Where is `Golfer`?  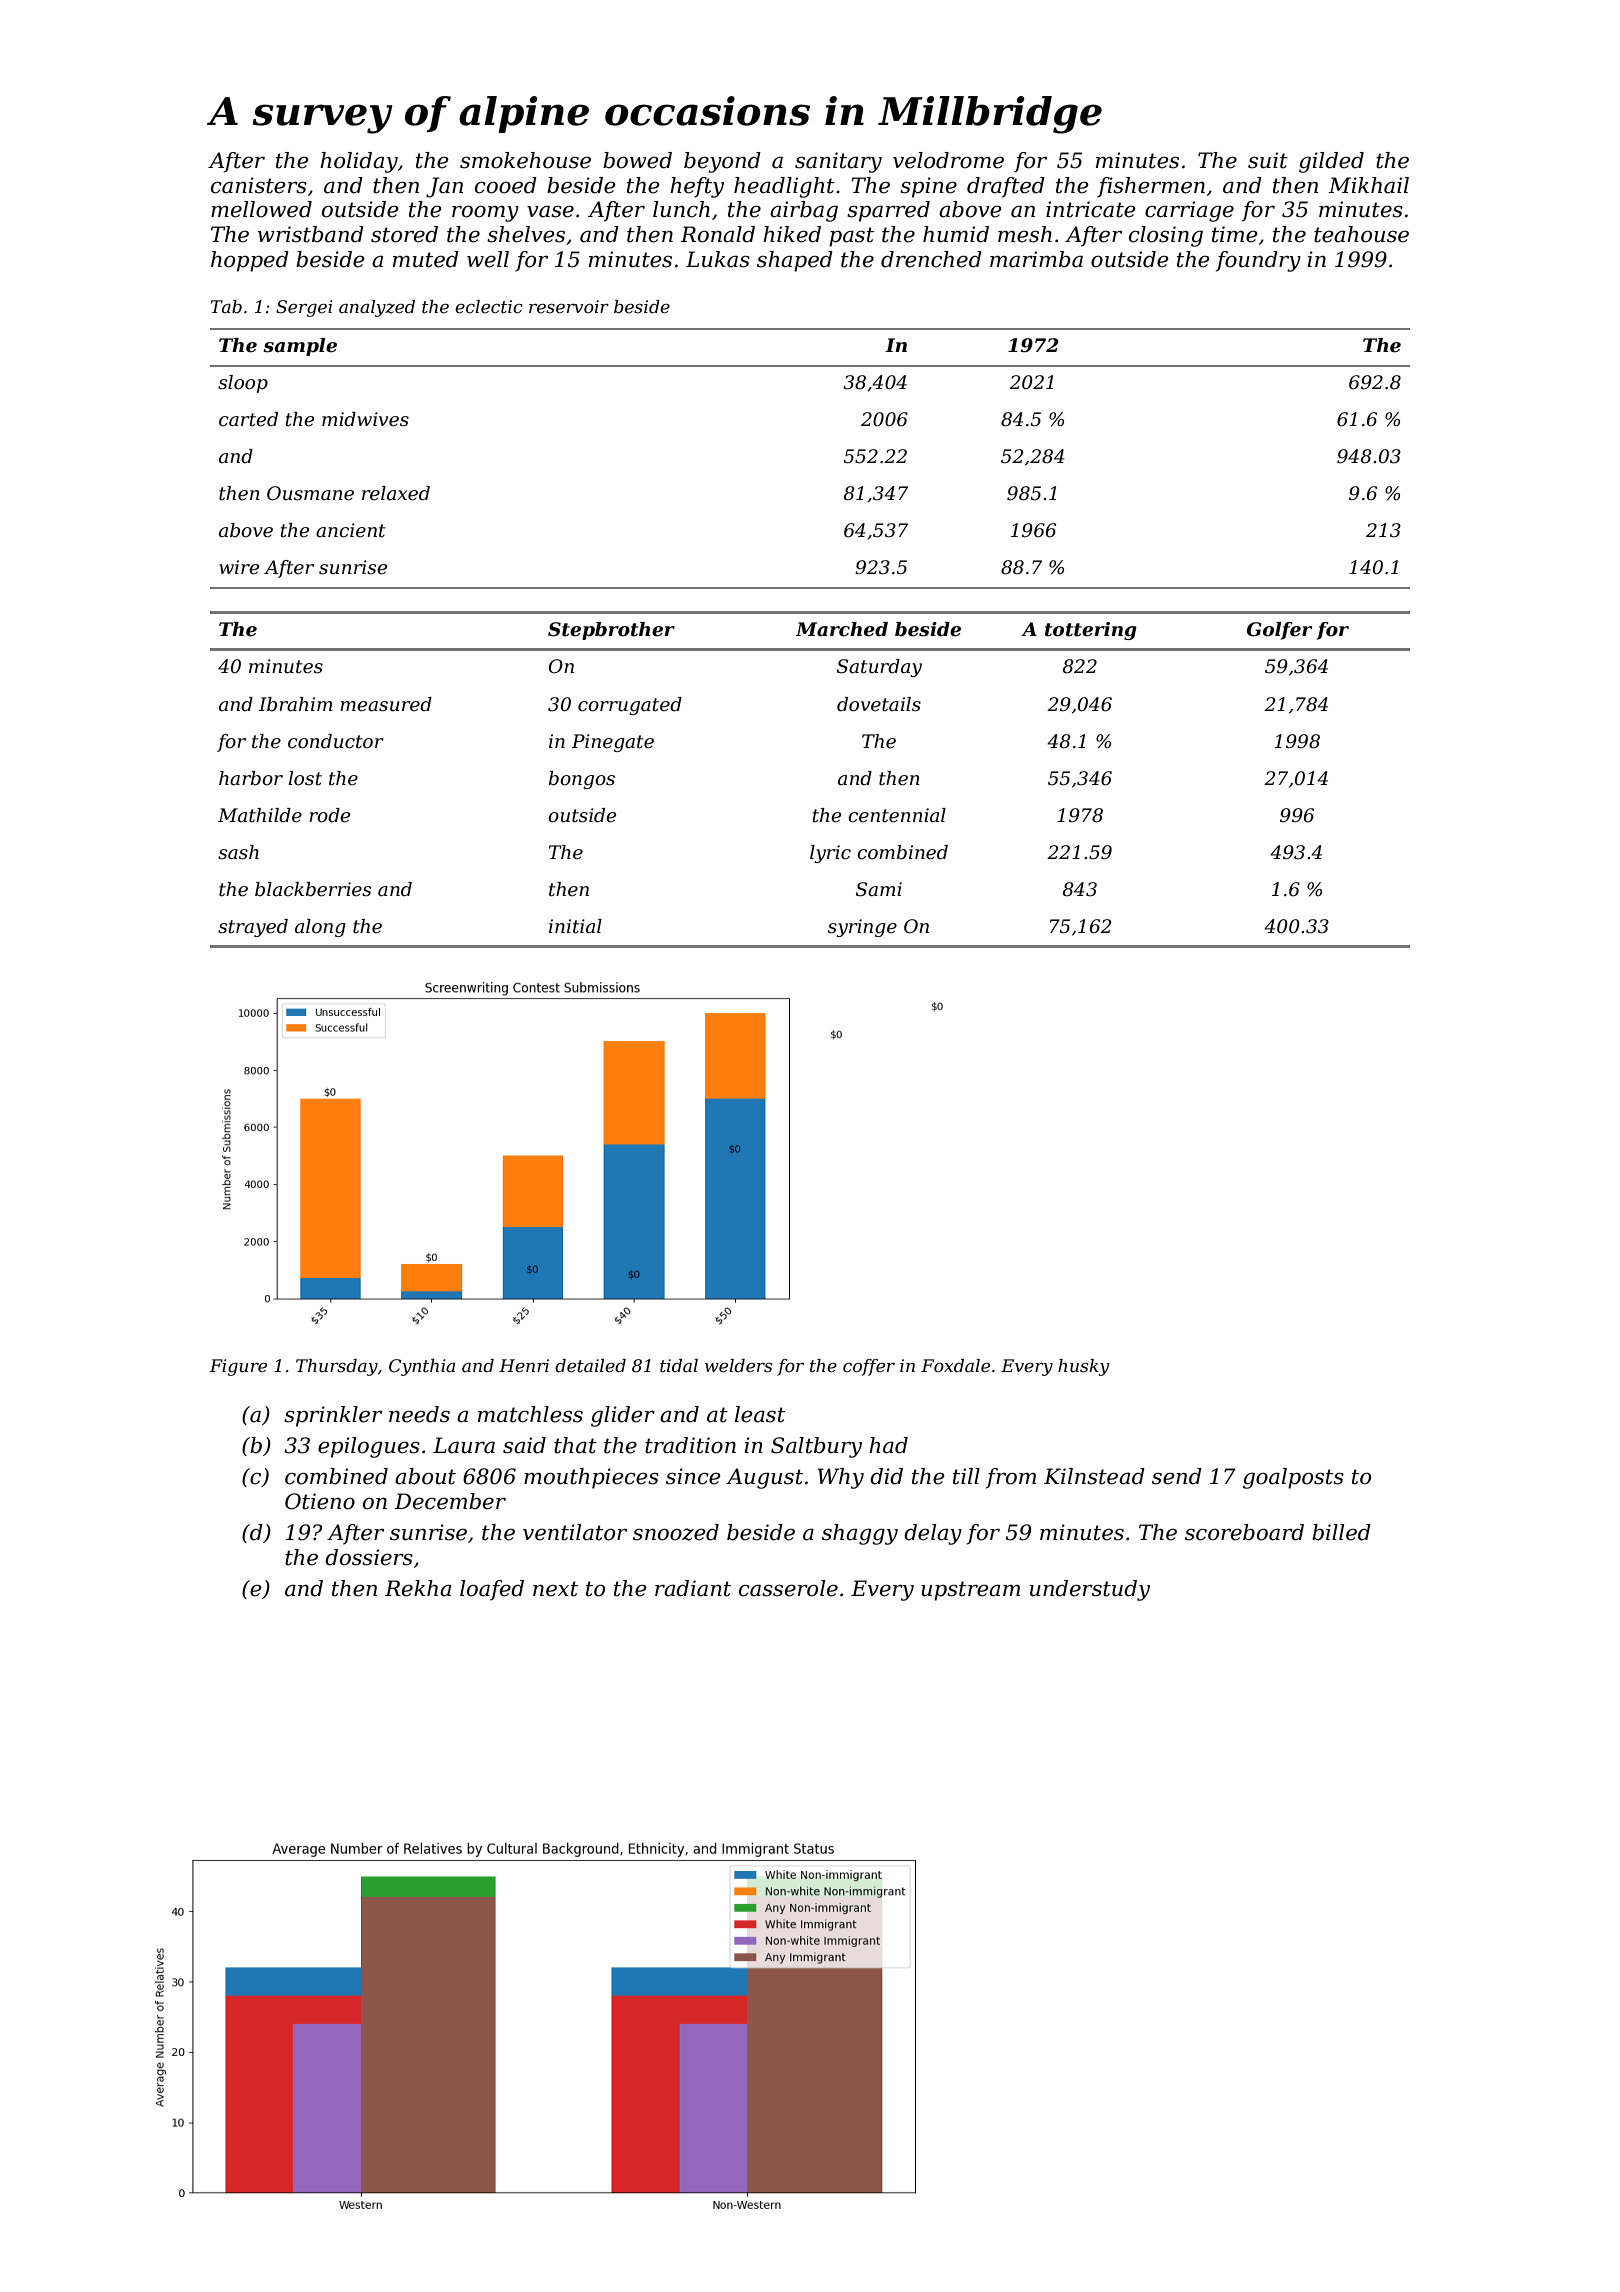
Golfer is located at coordinates (1279, 631).
